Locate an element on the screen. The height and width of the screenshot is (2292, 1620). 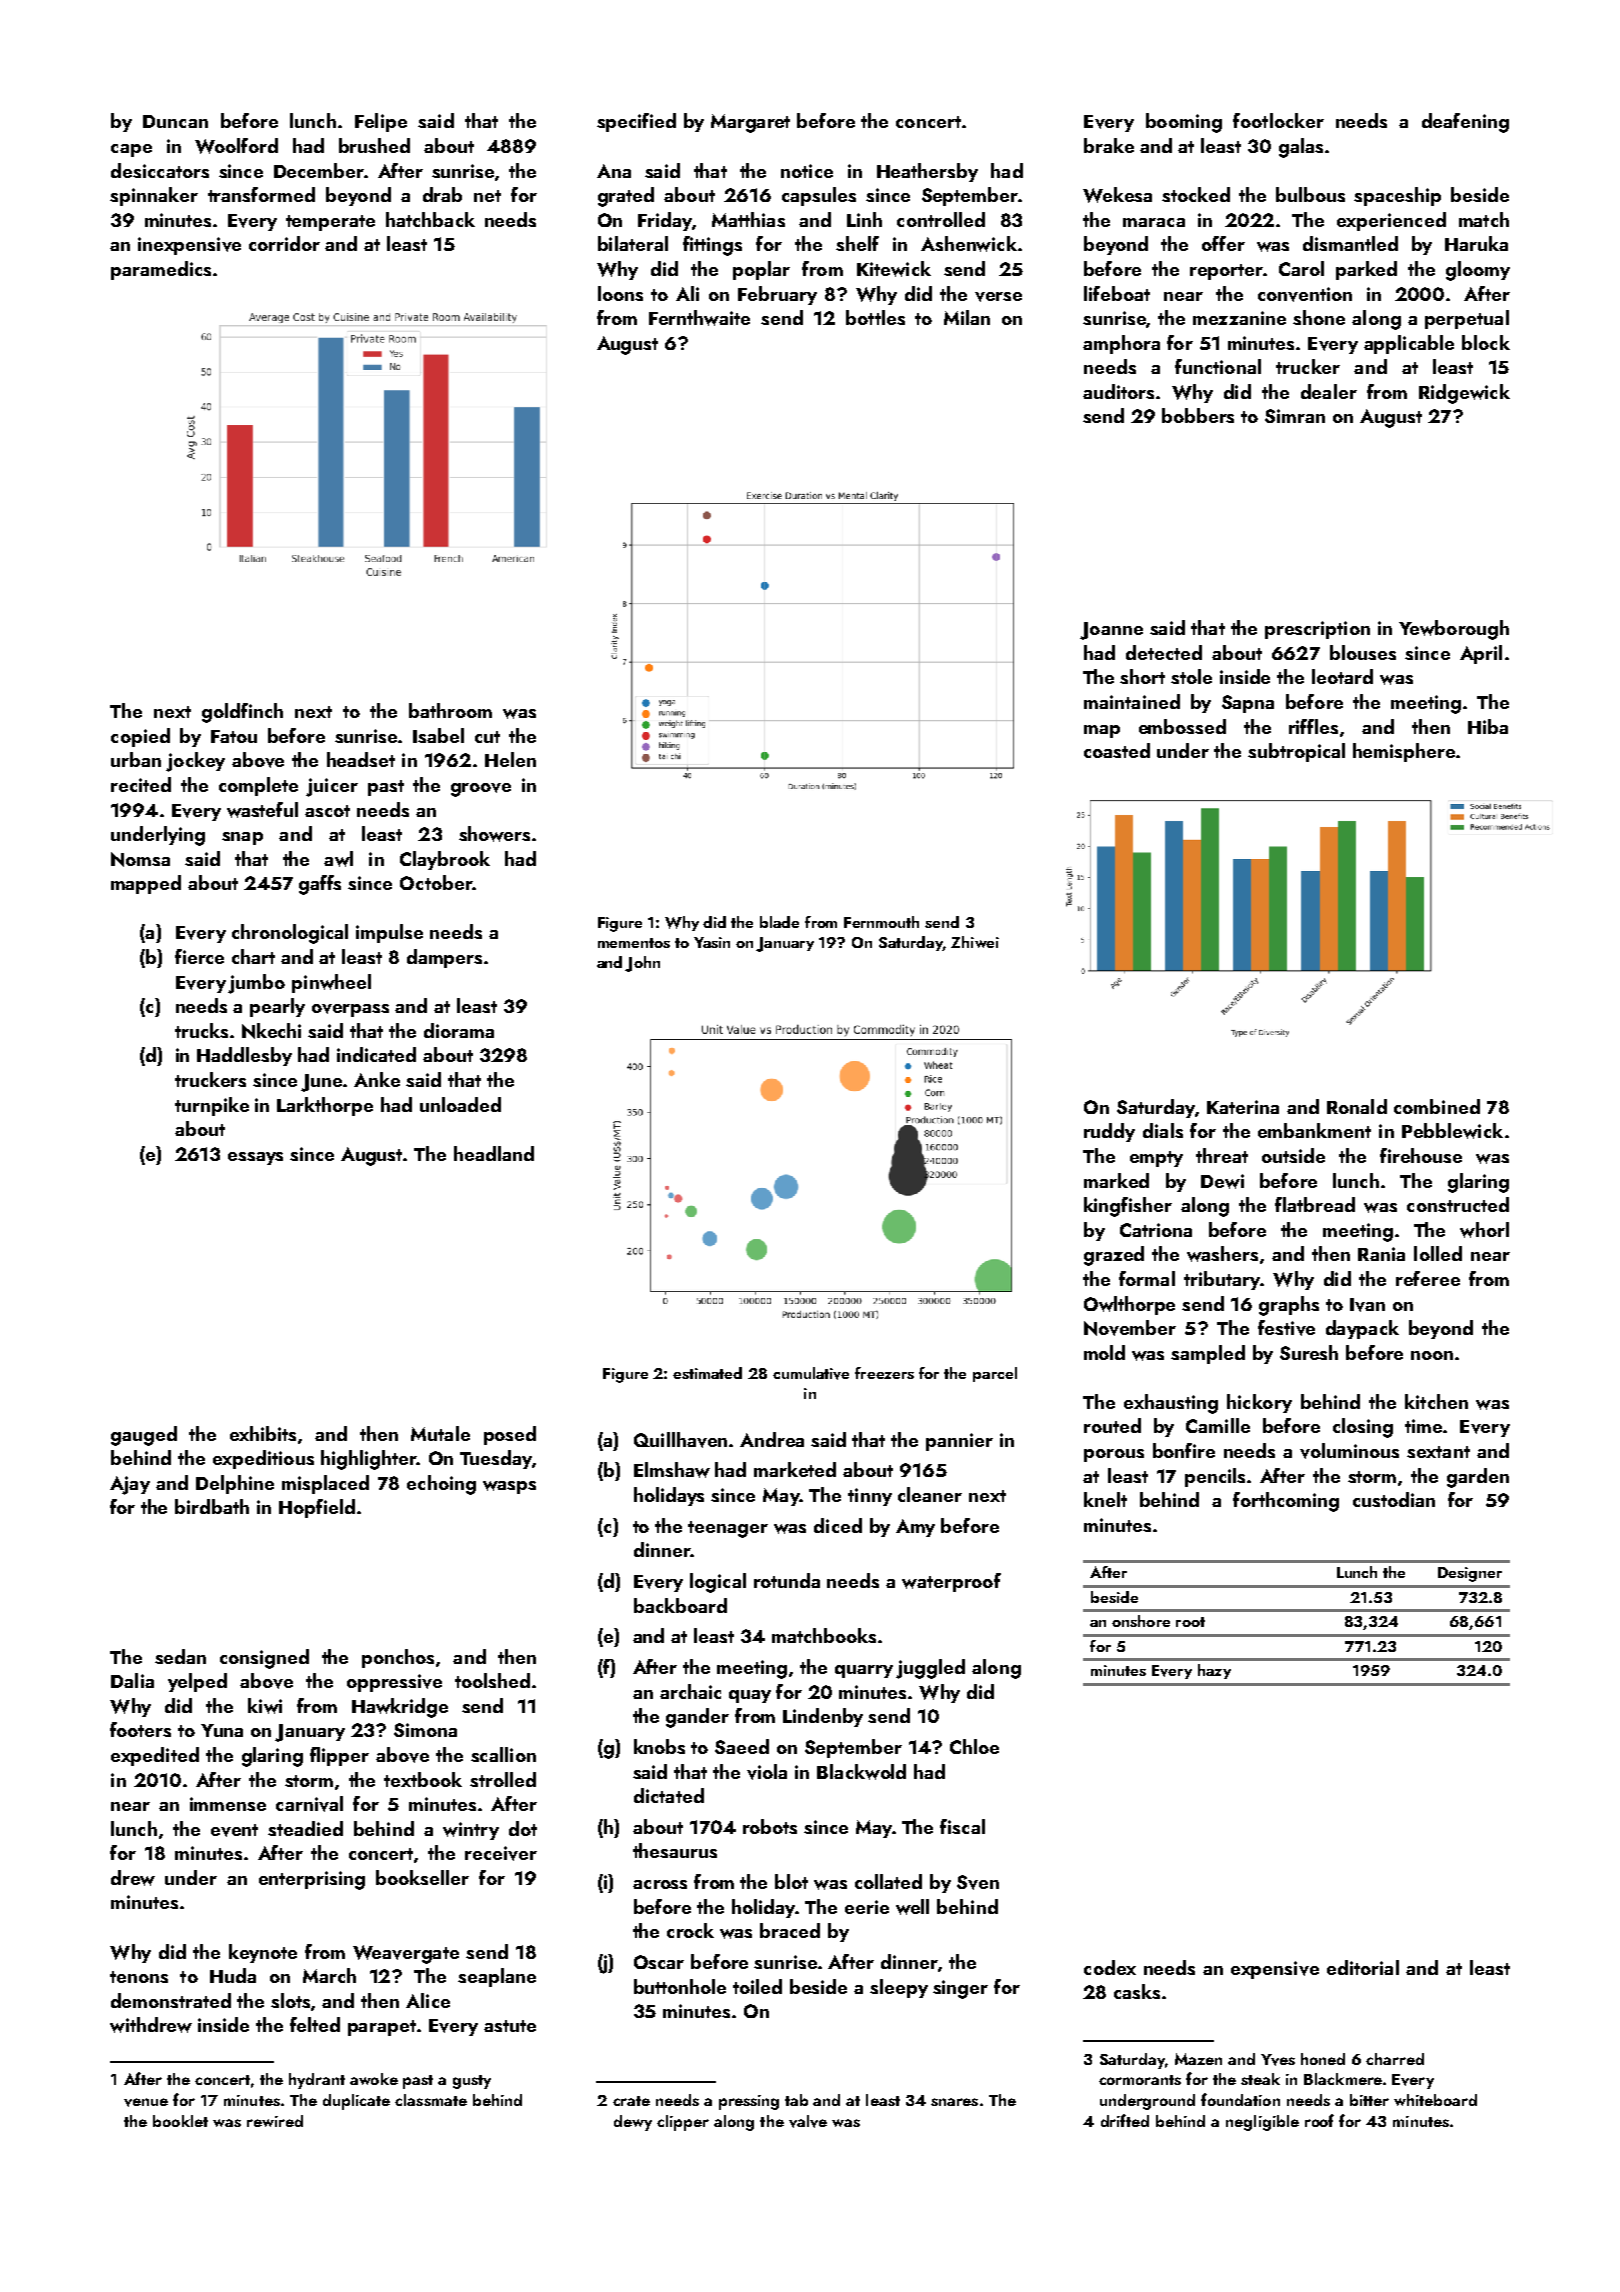
essays is located at coordinates (255, 1158).
